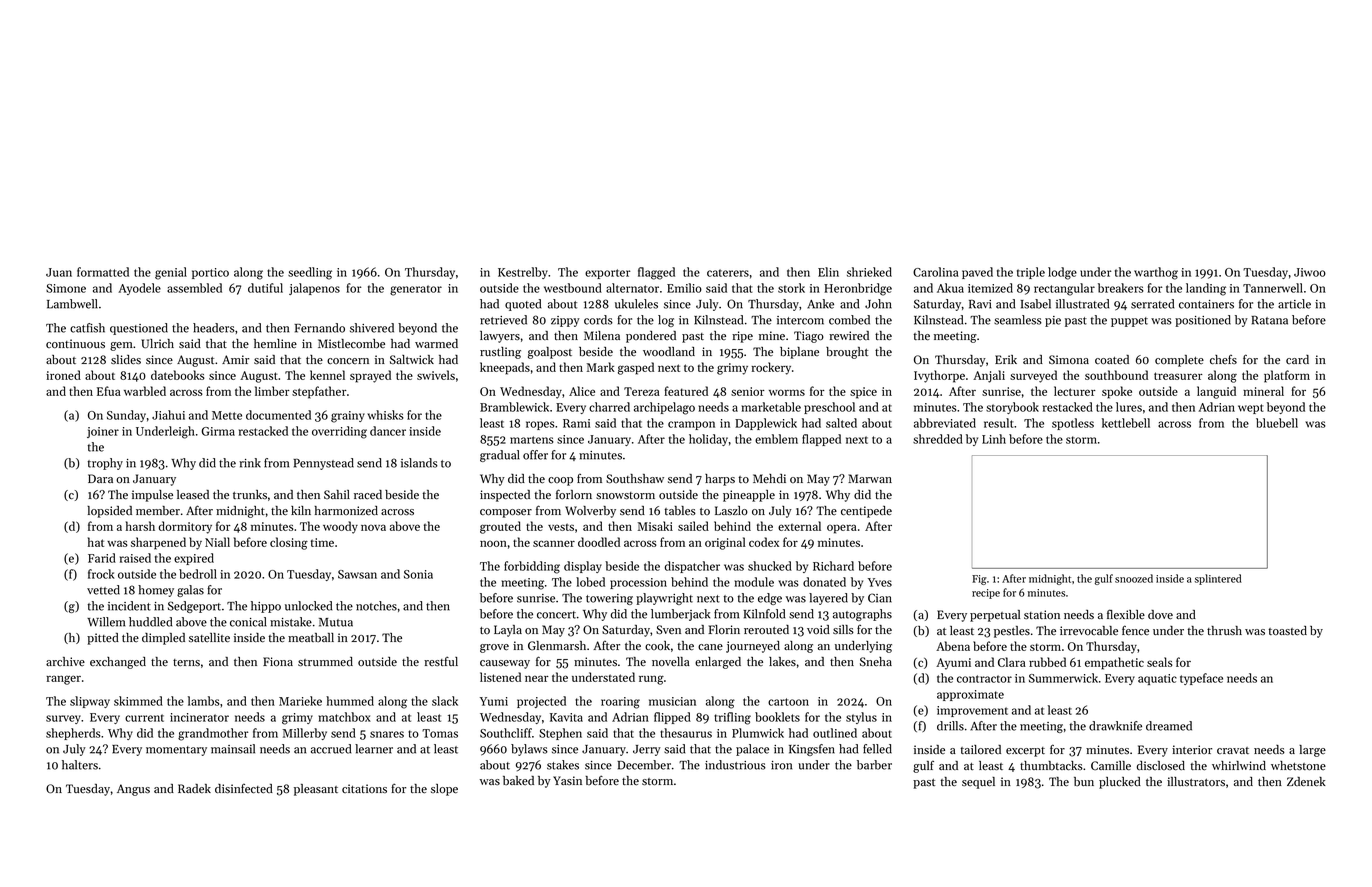  Describe the element at coordinates (1218, 579) in the screenshot. I see `splintered` at that location.
